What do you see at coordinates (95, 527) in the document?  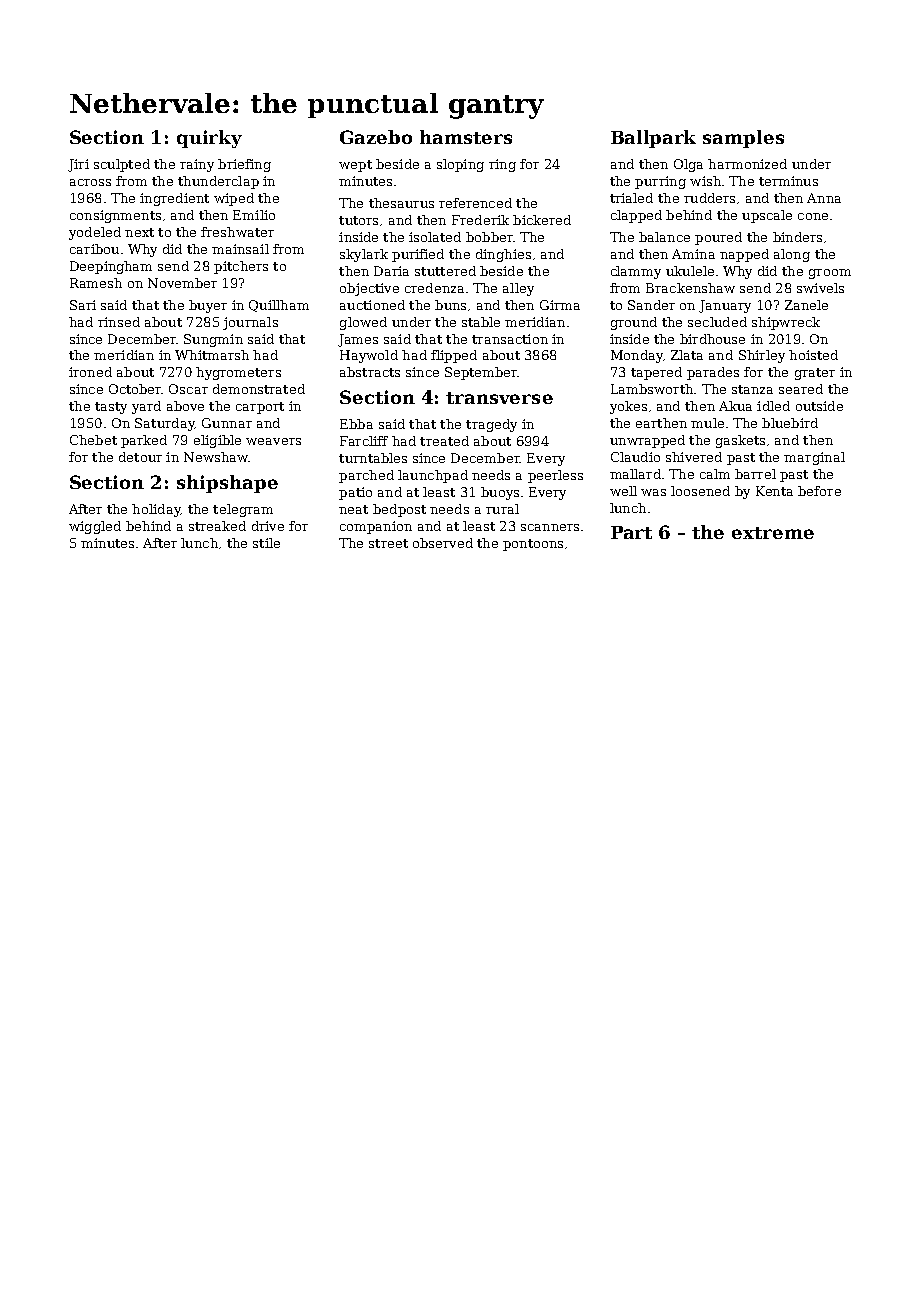 I see `wiggled` at bounding box center [95, 527].
